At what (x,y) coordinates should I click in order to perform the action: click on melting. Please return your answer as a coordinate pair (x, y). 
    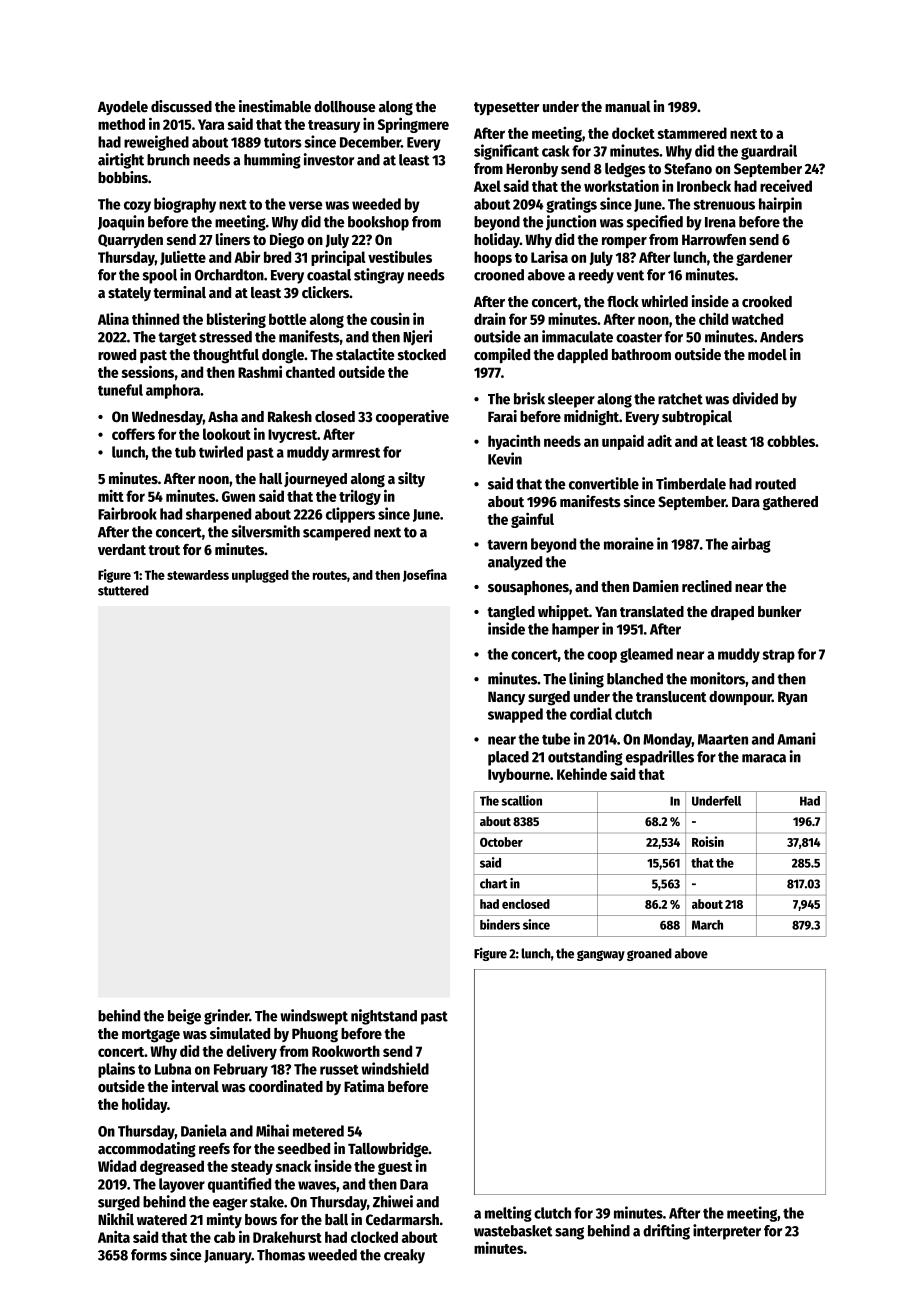
    Looking at the image, I should click on (508, 1214).
